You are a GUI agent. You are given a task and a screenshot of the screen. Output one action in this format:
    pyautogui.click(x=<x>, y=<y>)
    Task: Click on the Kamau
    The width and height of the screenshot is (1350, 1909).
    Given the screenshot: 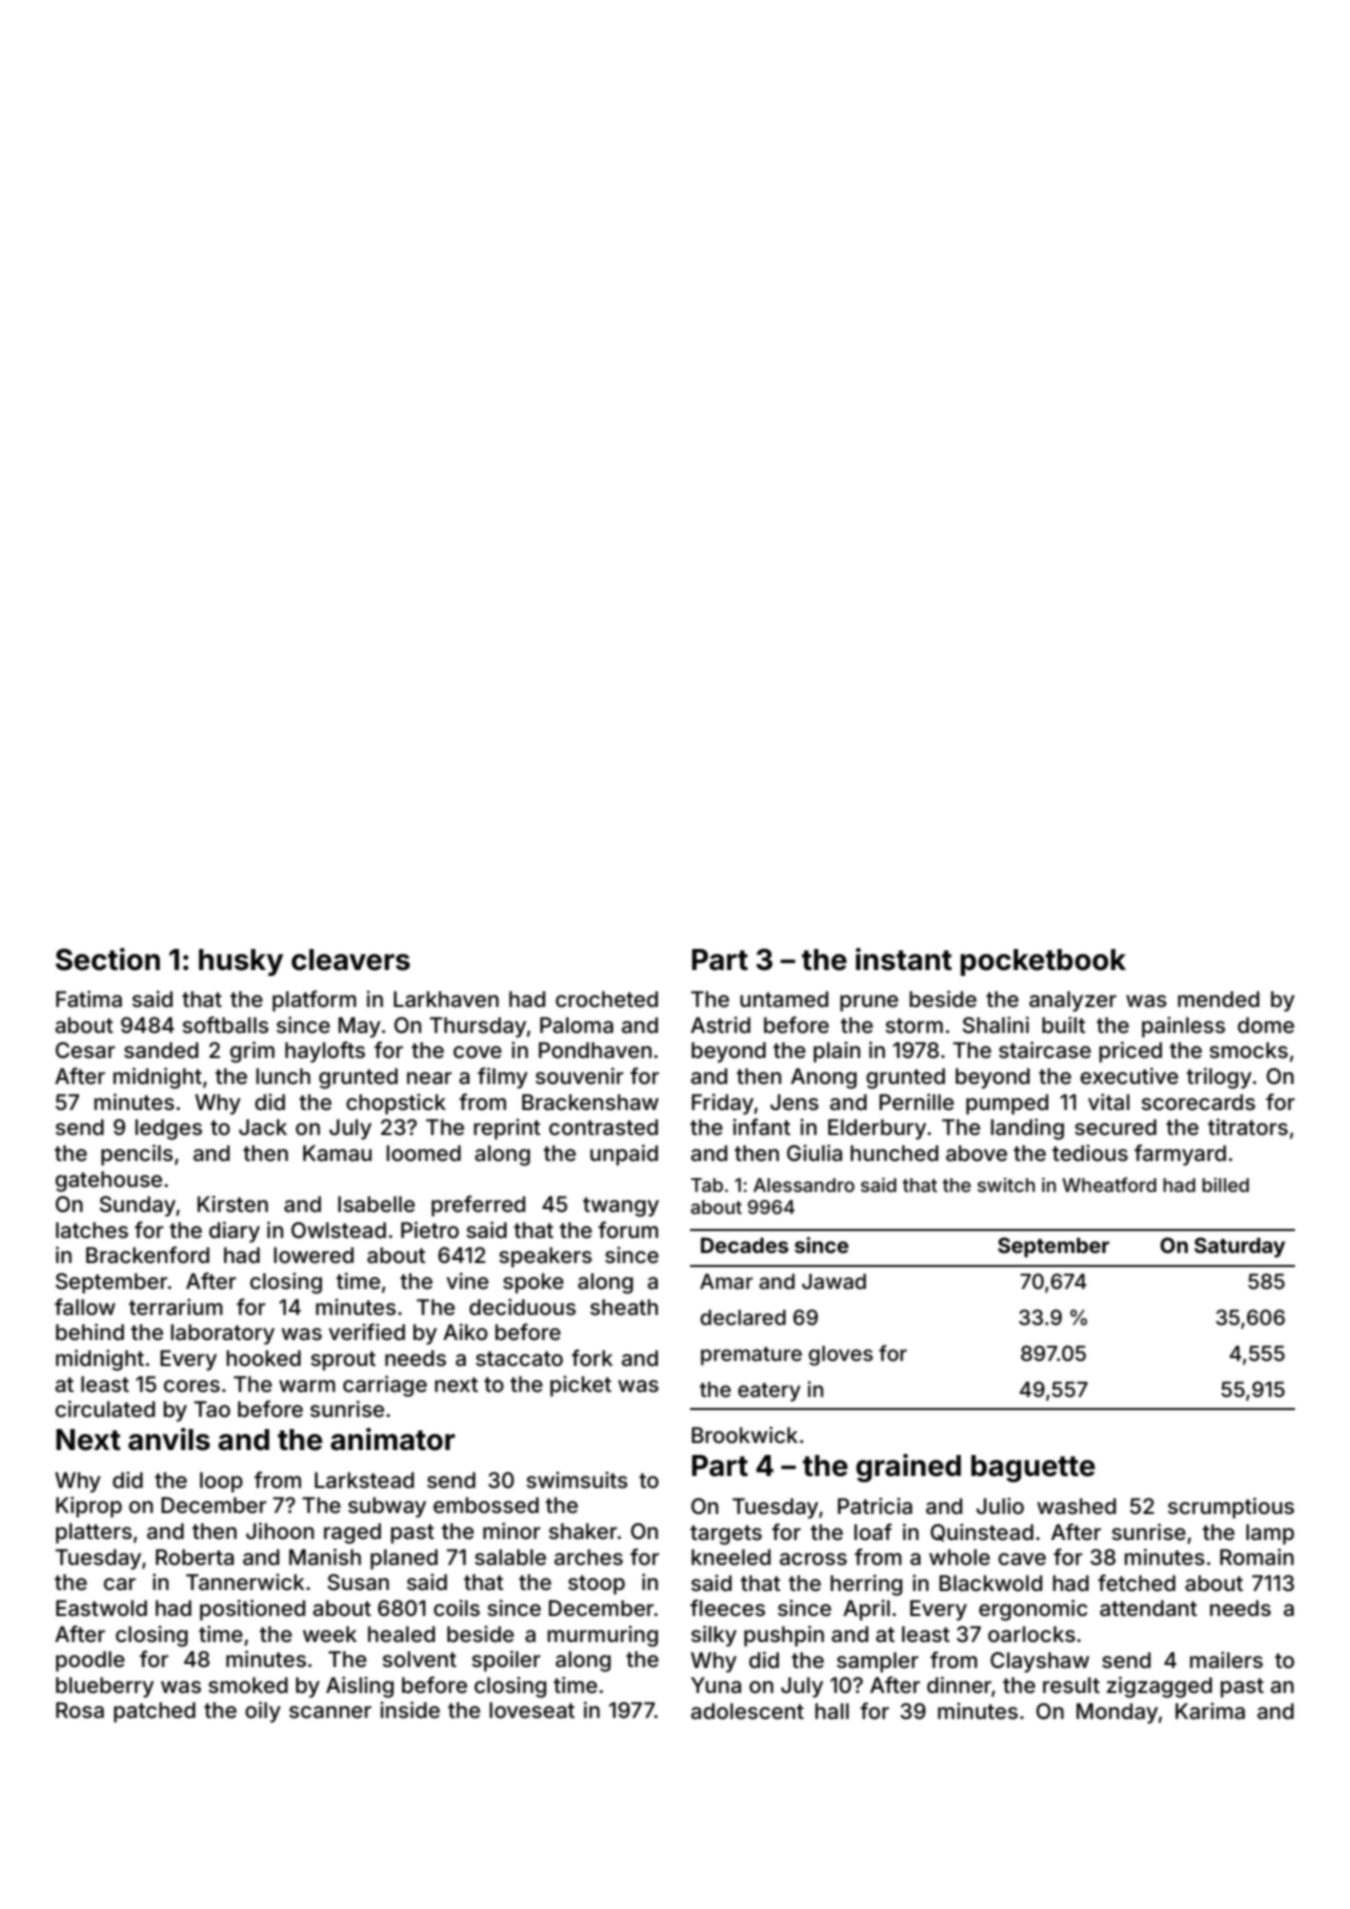 What is the action you would take?
    pyautogui.click(x=337, y=1153)
